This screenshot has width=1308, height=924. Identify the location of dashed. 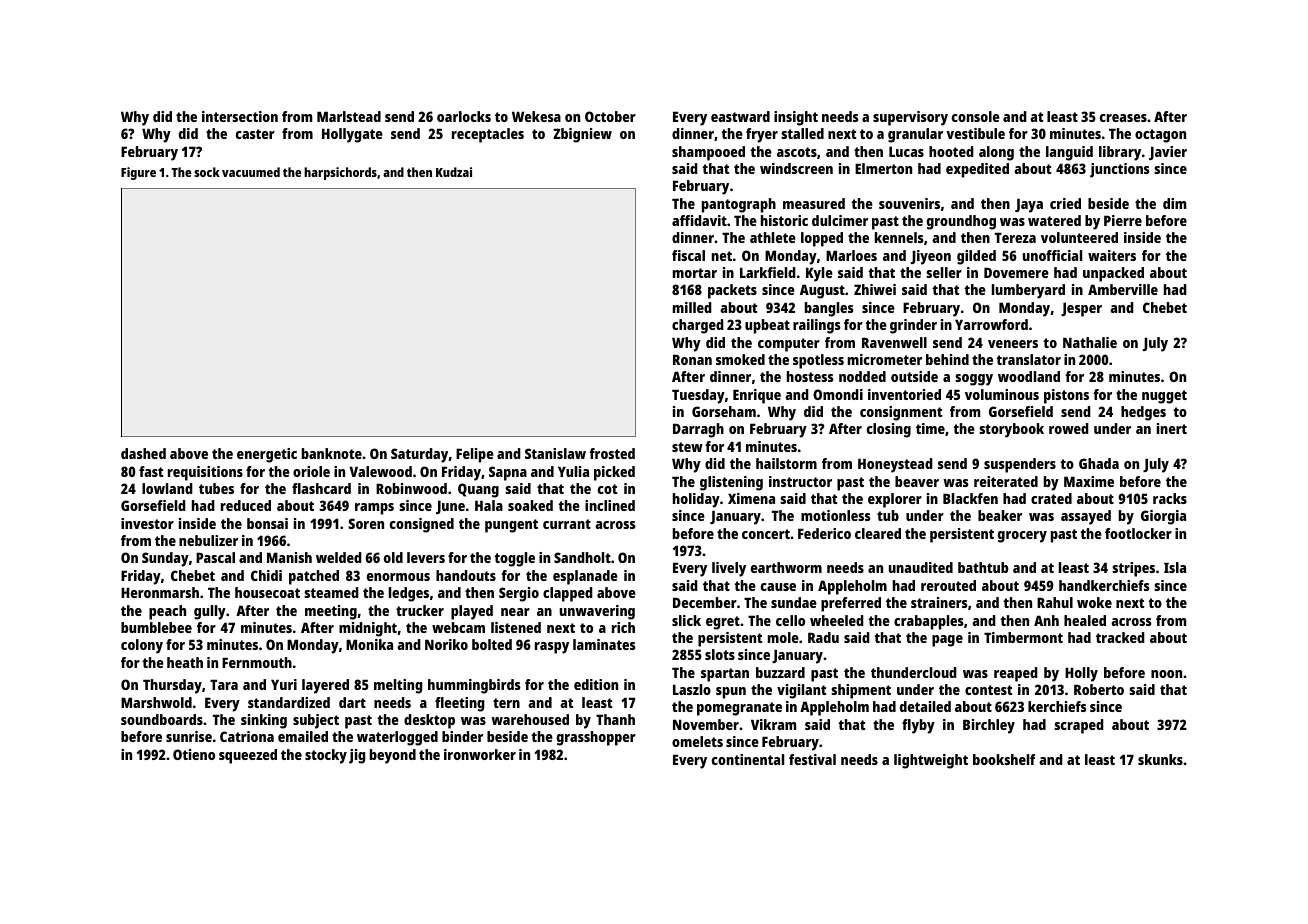
(143, 453).
